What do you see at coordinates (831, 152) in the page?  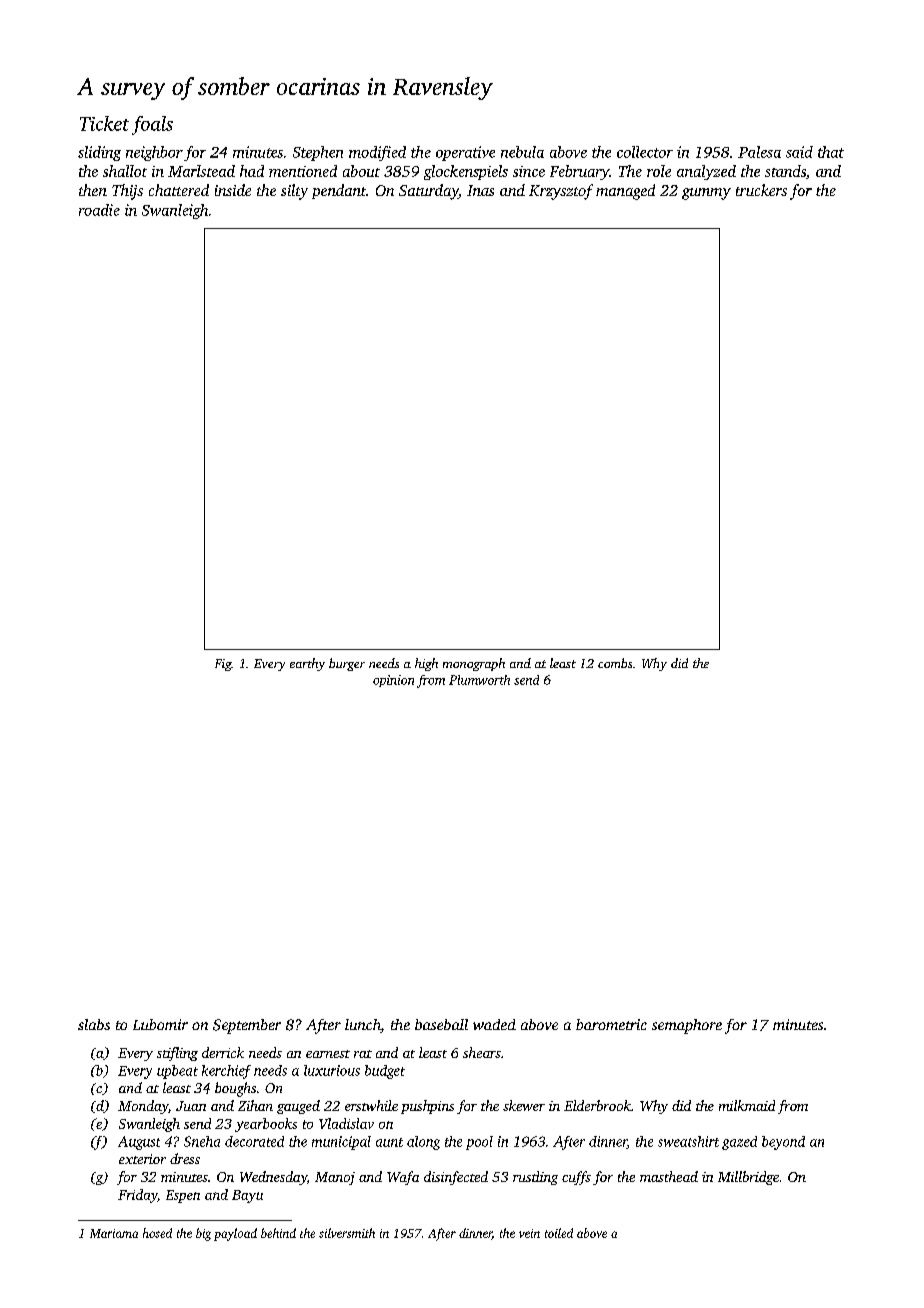 I see `that` at bounding box center [831, 152].
